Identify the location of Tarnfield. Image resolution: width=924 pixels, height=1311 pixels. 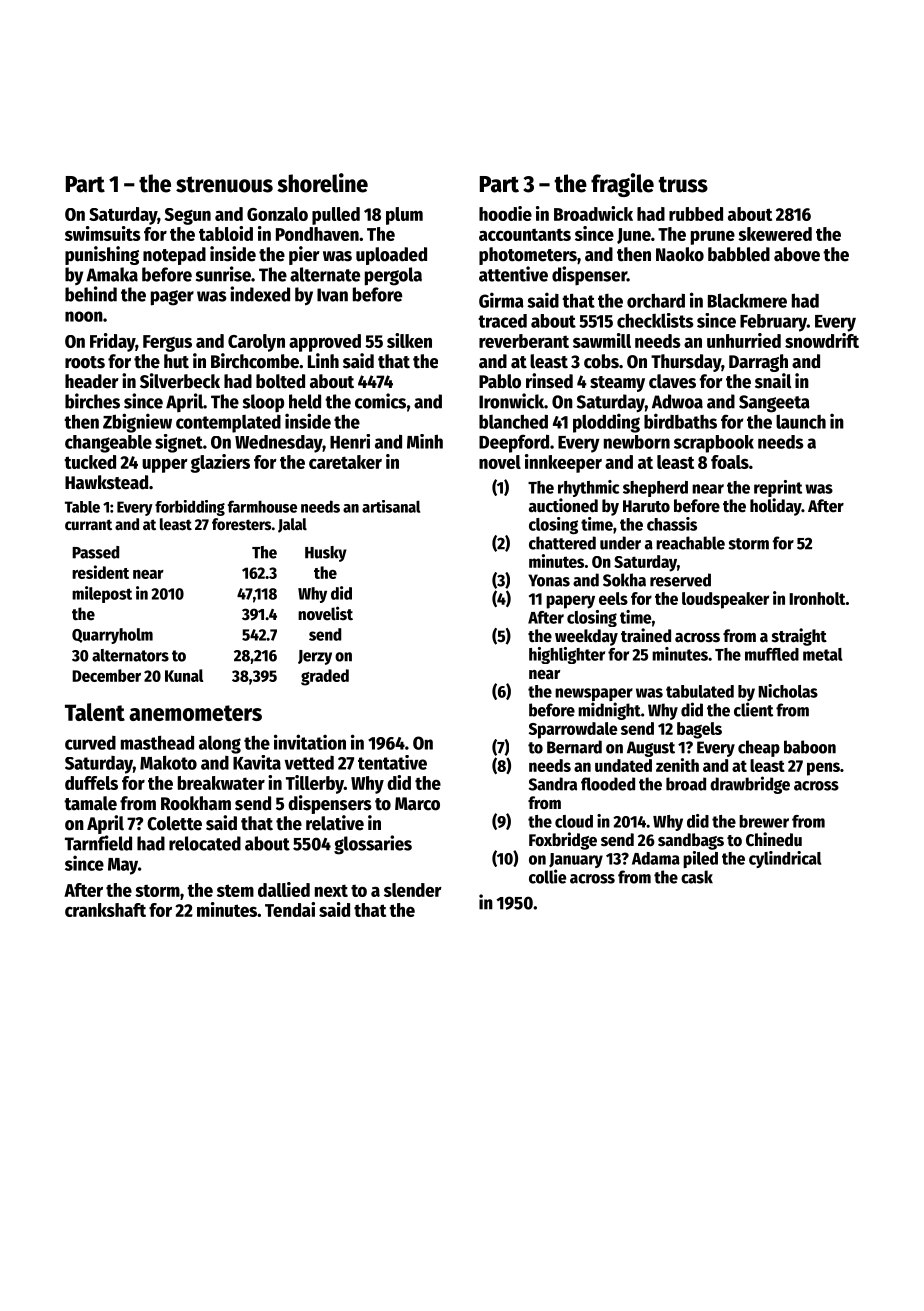
(98, 843).
